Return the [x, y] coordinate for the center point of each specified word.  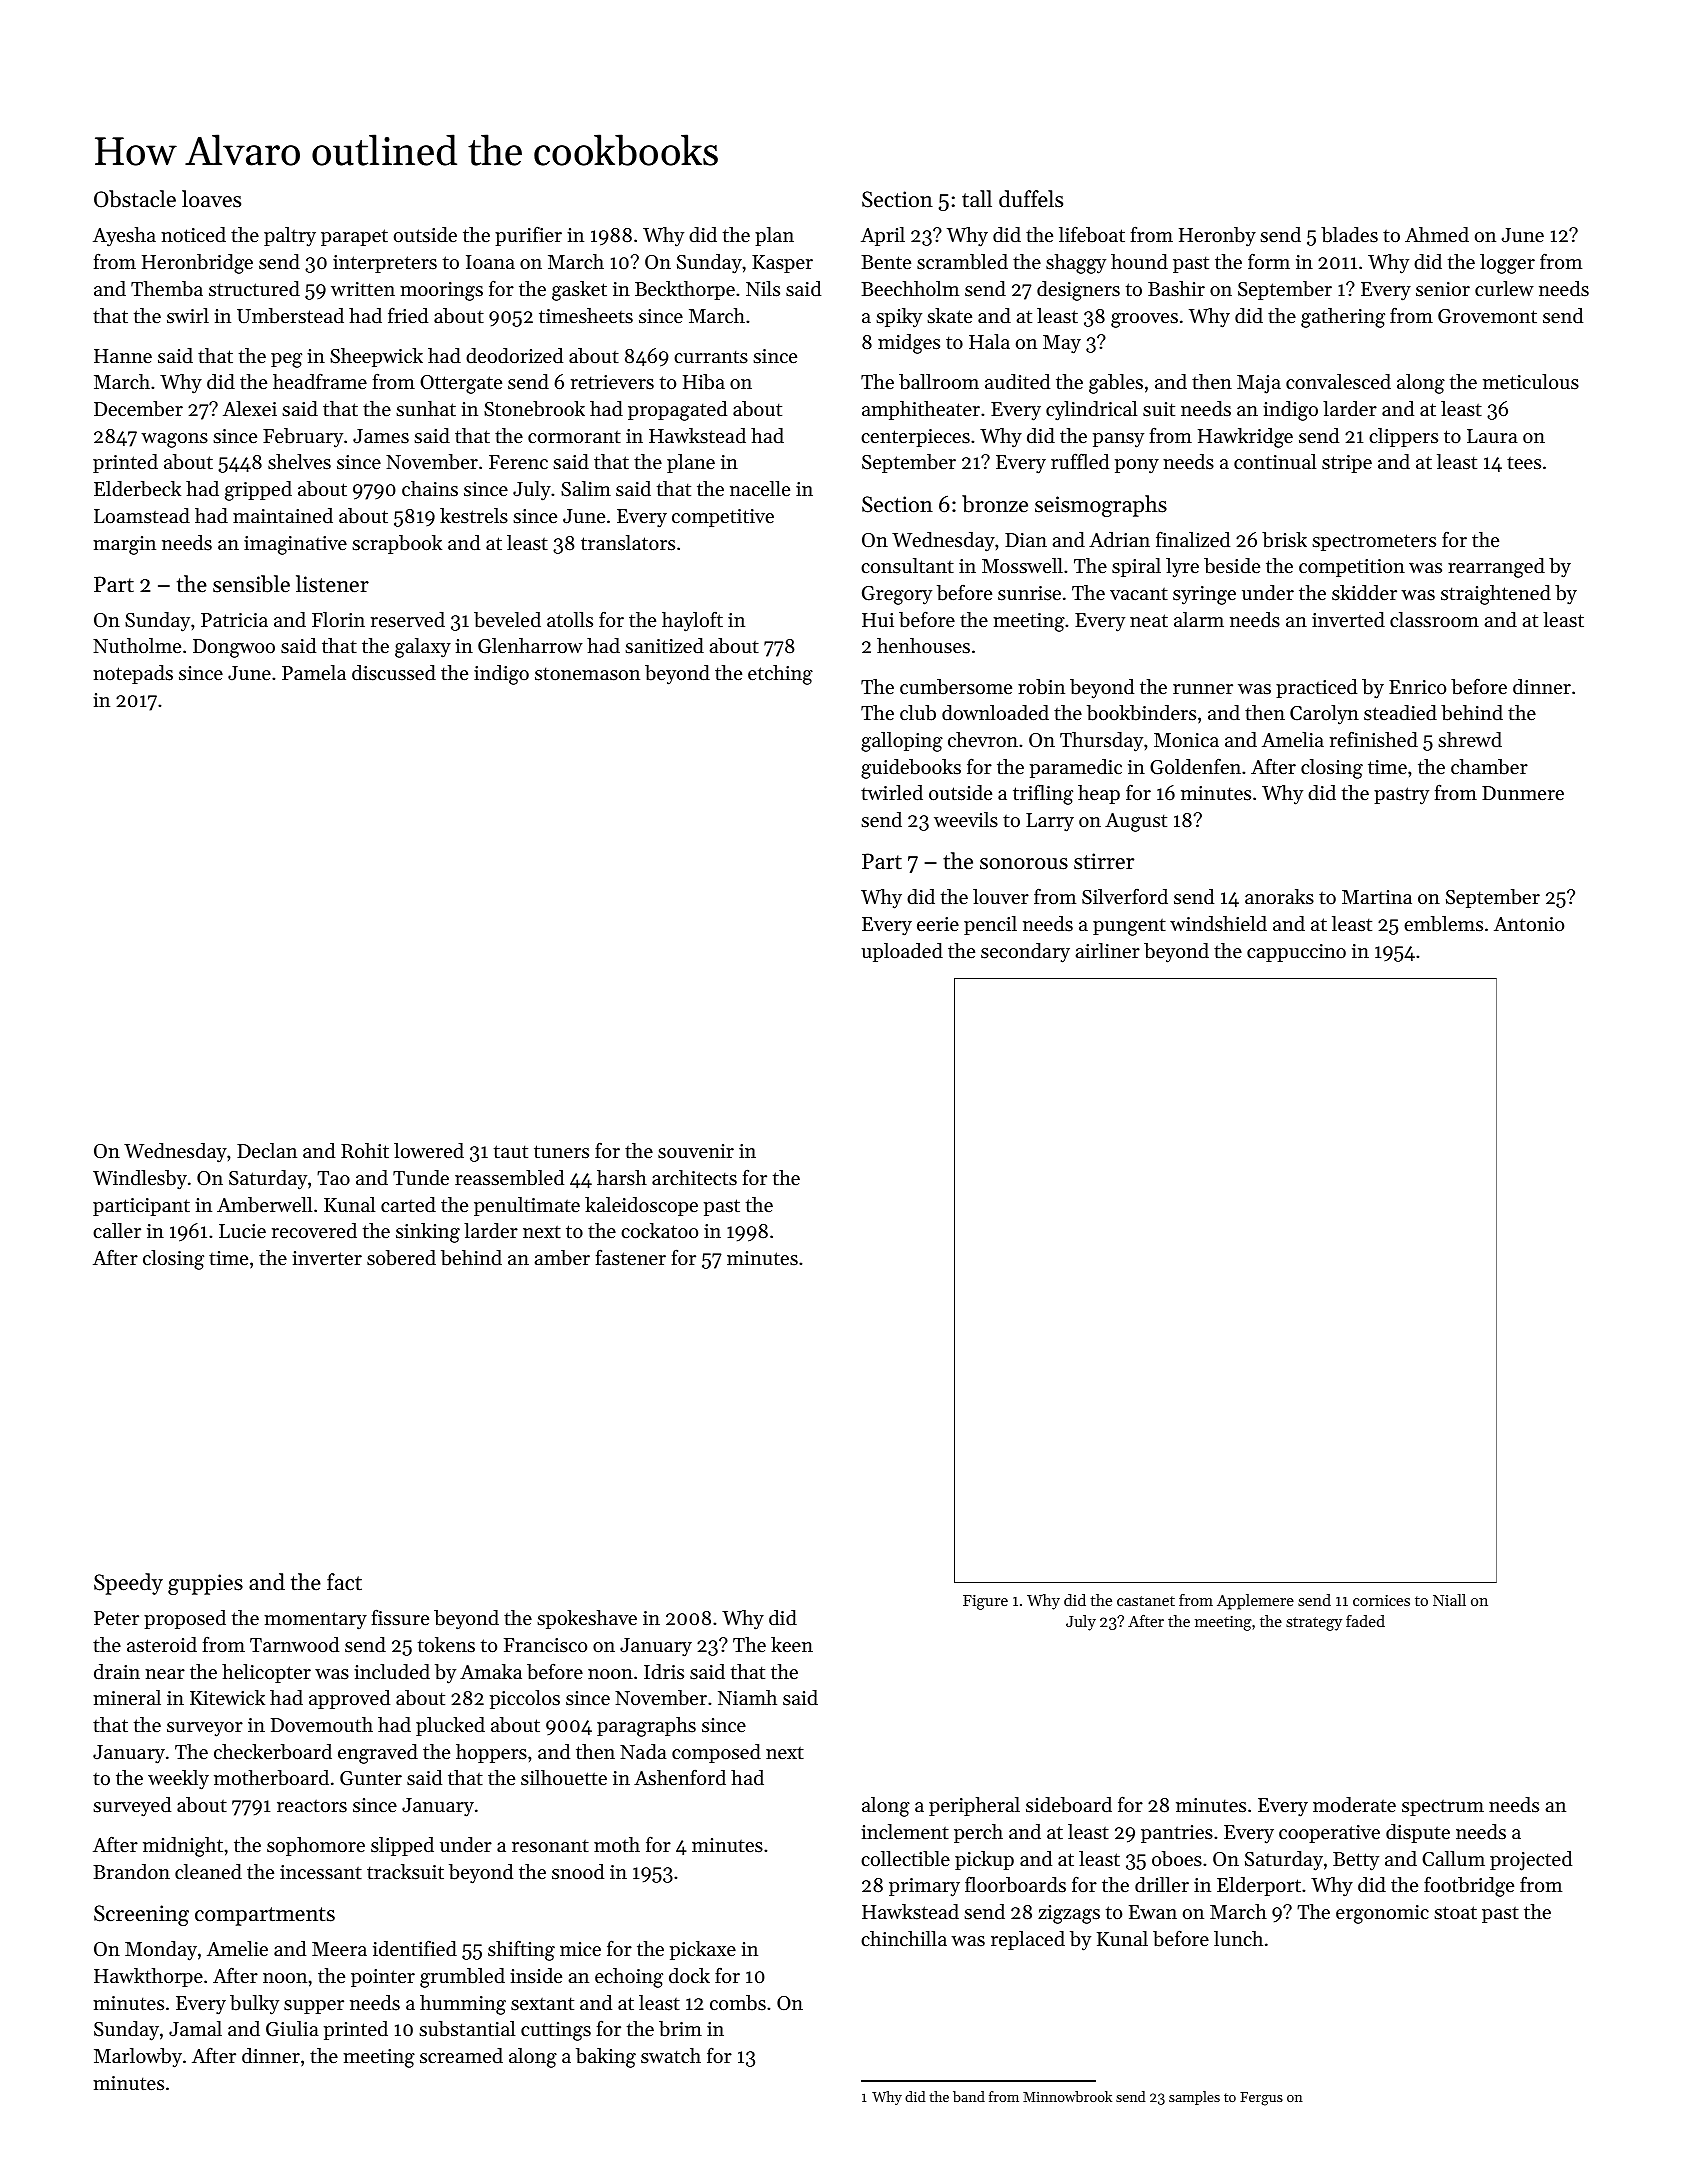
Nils [763, 289]
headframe [320, 381]
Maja [1259, 384]
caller [117, 1231]
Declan [267, 1151]
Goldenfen [1195, 767]
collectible [905, 1859]
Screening [141, 1915]
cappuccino [1296, 953]
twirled [892, 793]
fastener [631, 1257]
